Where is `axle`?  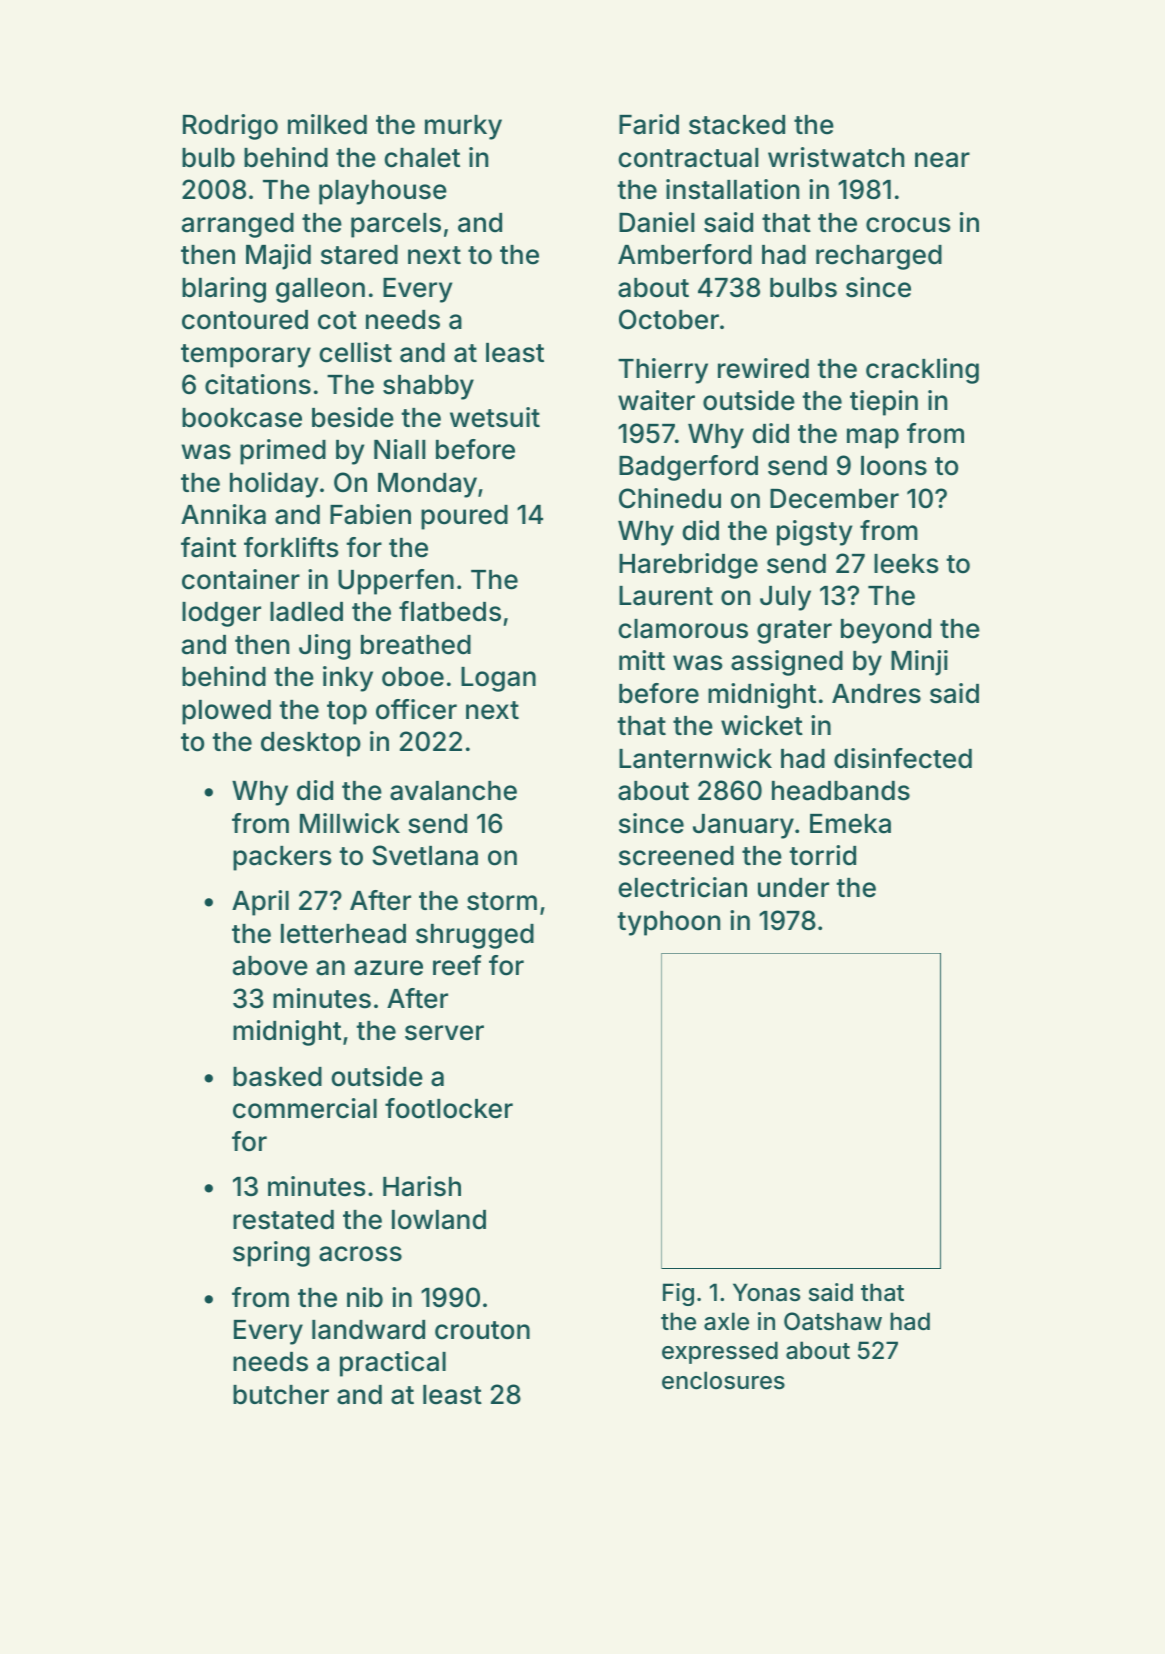
axle is located at coordinates (726, 1321).
